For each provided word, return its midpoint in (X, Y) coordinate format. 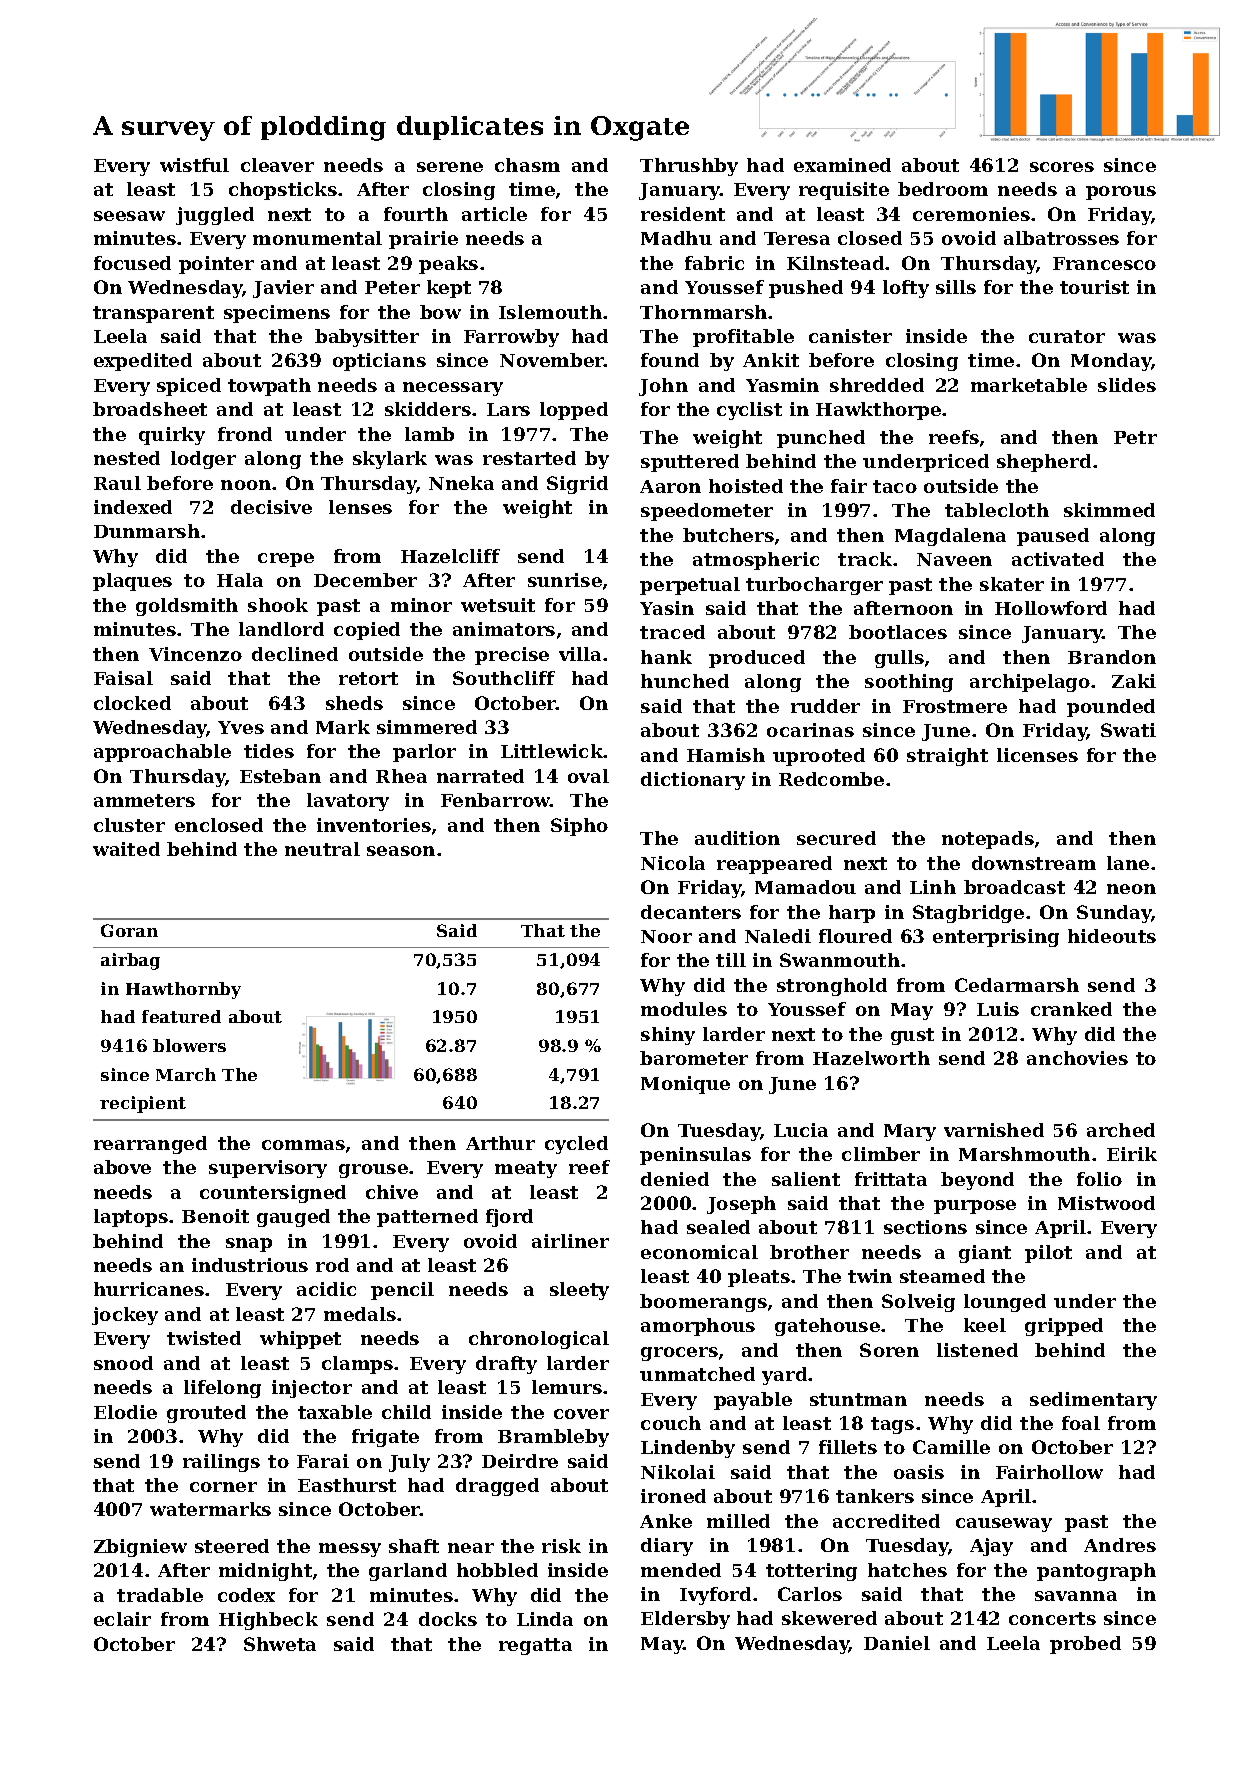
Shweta (280, 1644)
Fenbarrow (495, 800)
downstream (1034, 863)
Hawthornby (183, 990)
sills (956, 287)
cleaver (277, 165)
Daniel (897, 1643)
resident (683, 214)
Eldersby (685, 1620)
